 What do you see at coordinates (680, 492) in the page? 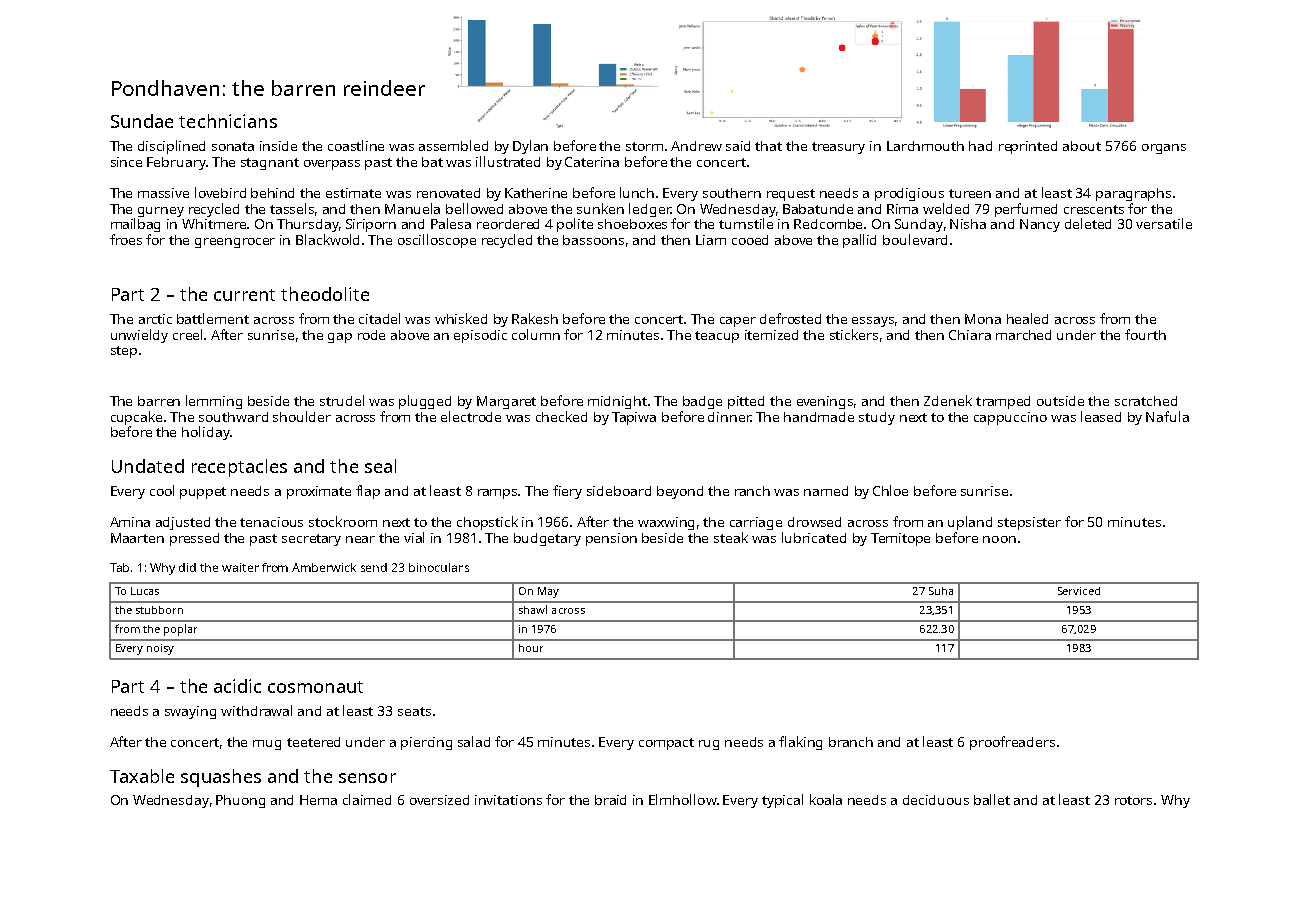
I see `beyond` at bounding box center [680, 492].
